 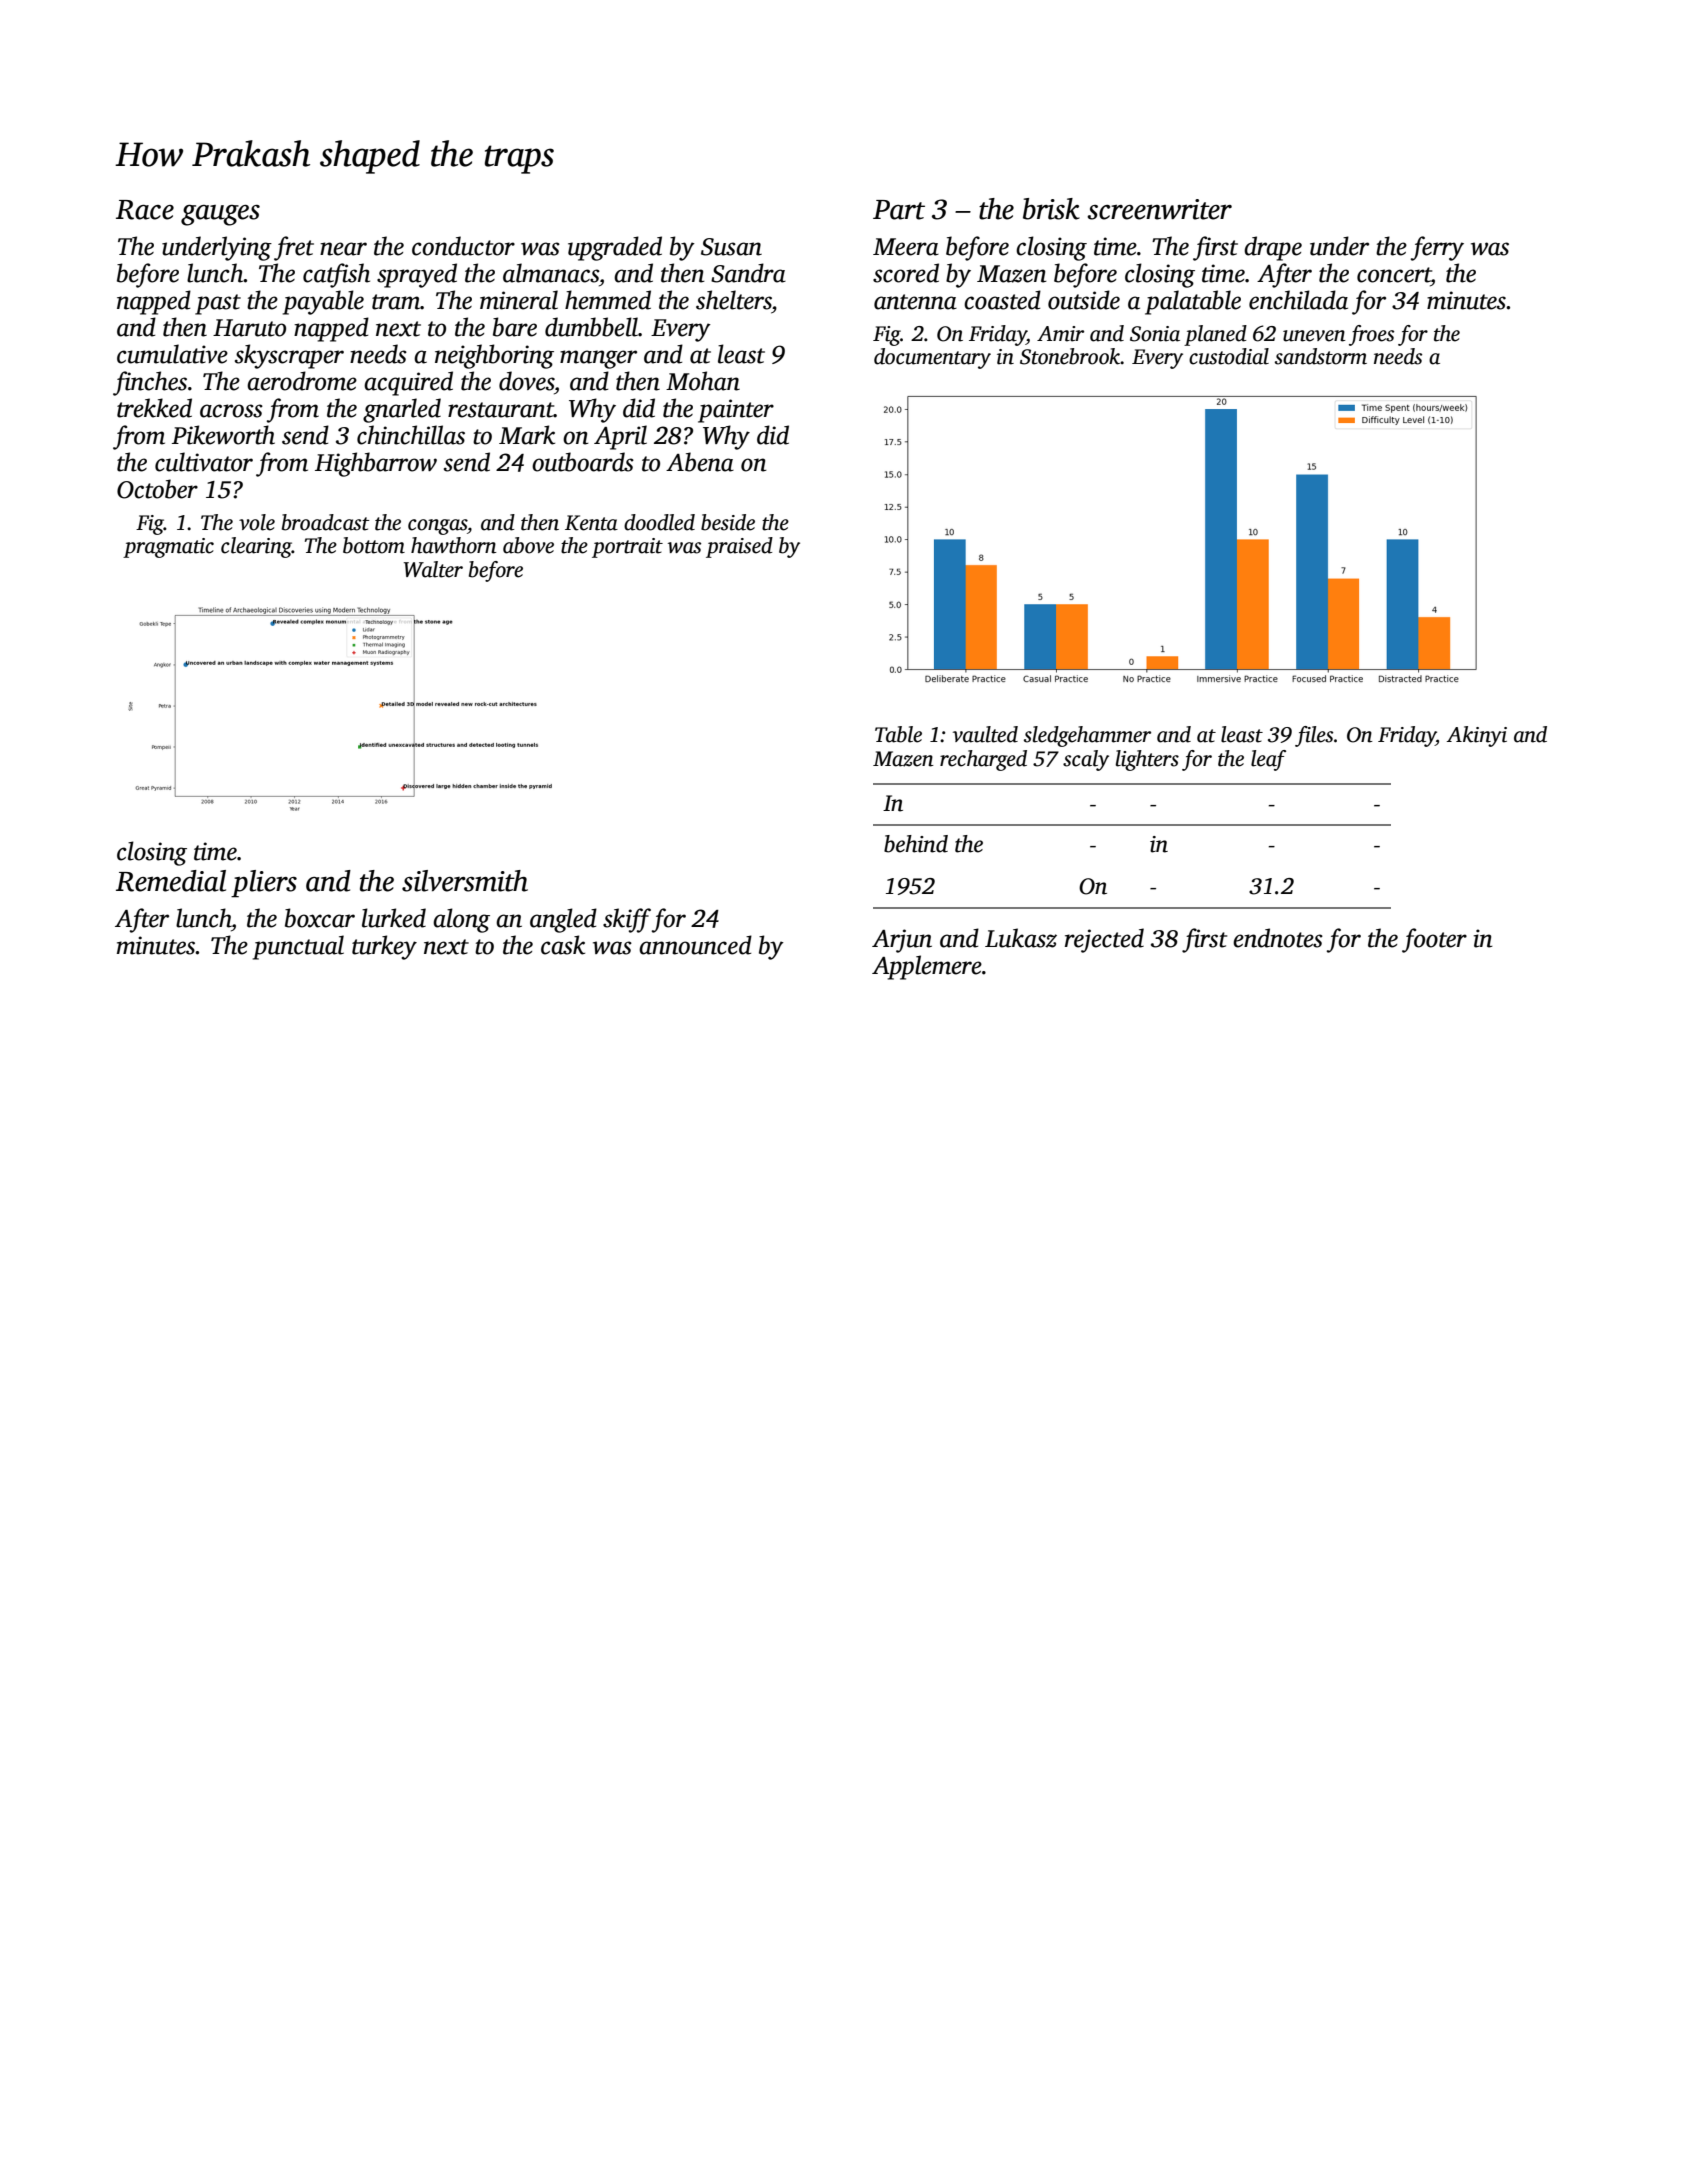 What do you see at coordinates (384, 947) in the document?
I see `turkey` at bounding box center [384, 947].
